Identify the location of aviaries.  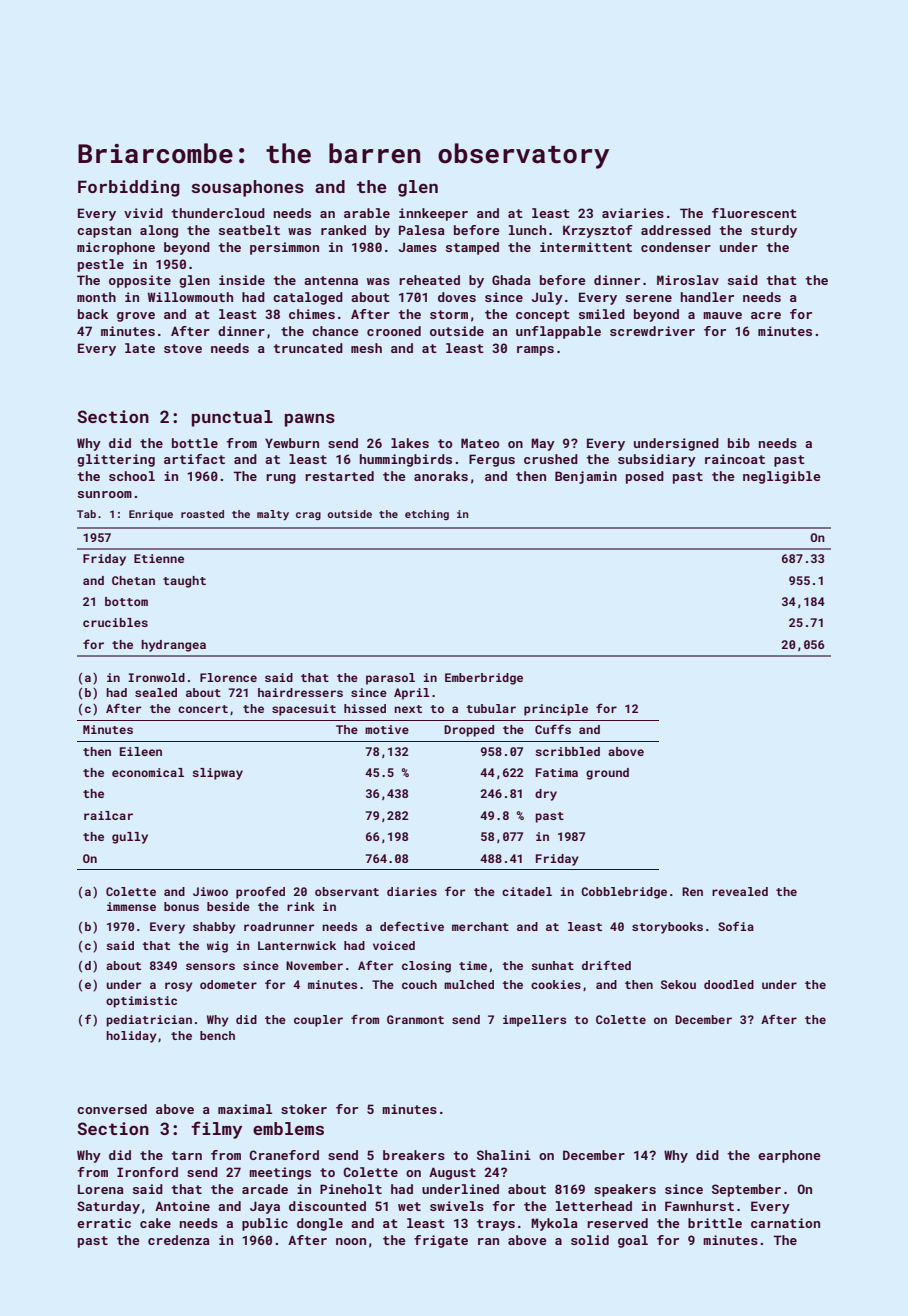
(633, 213).
